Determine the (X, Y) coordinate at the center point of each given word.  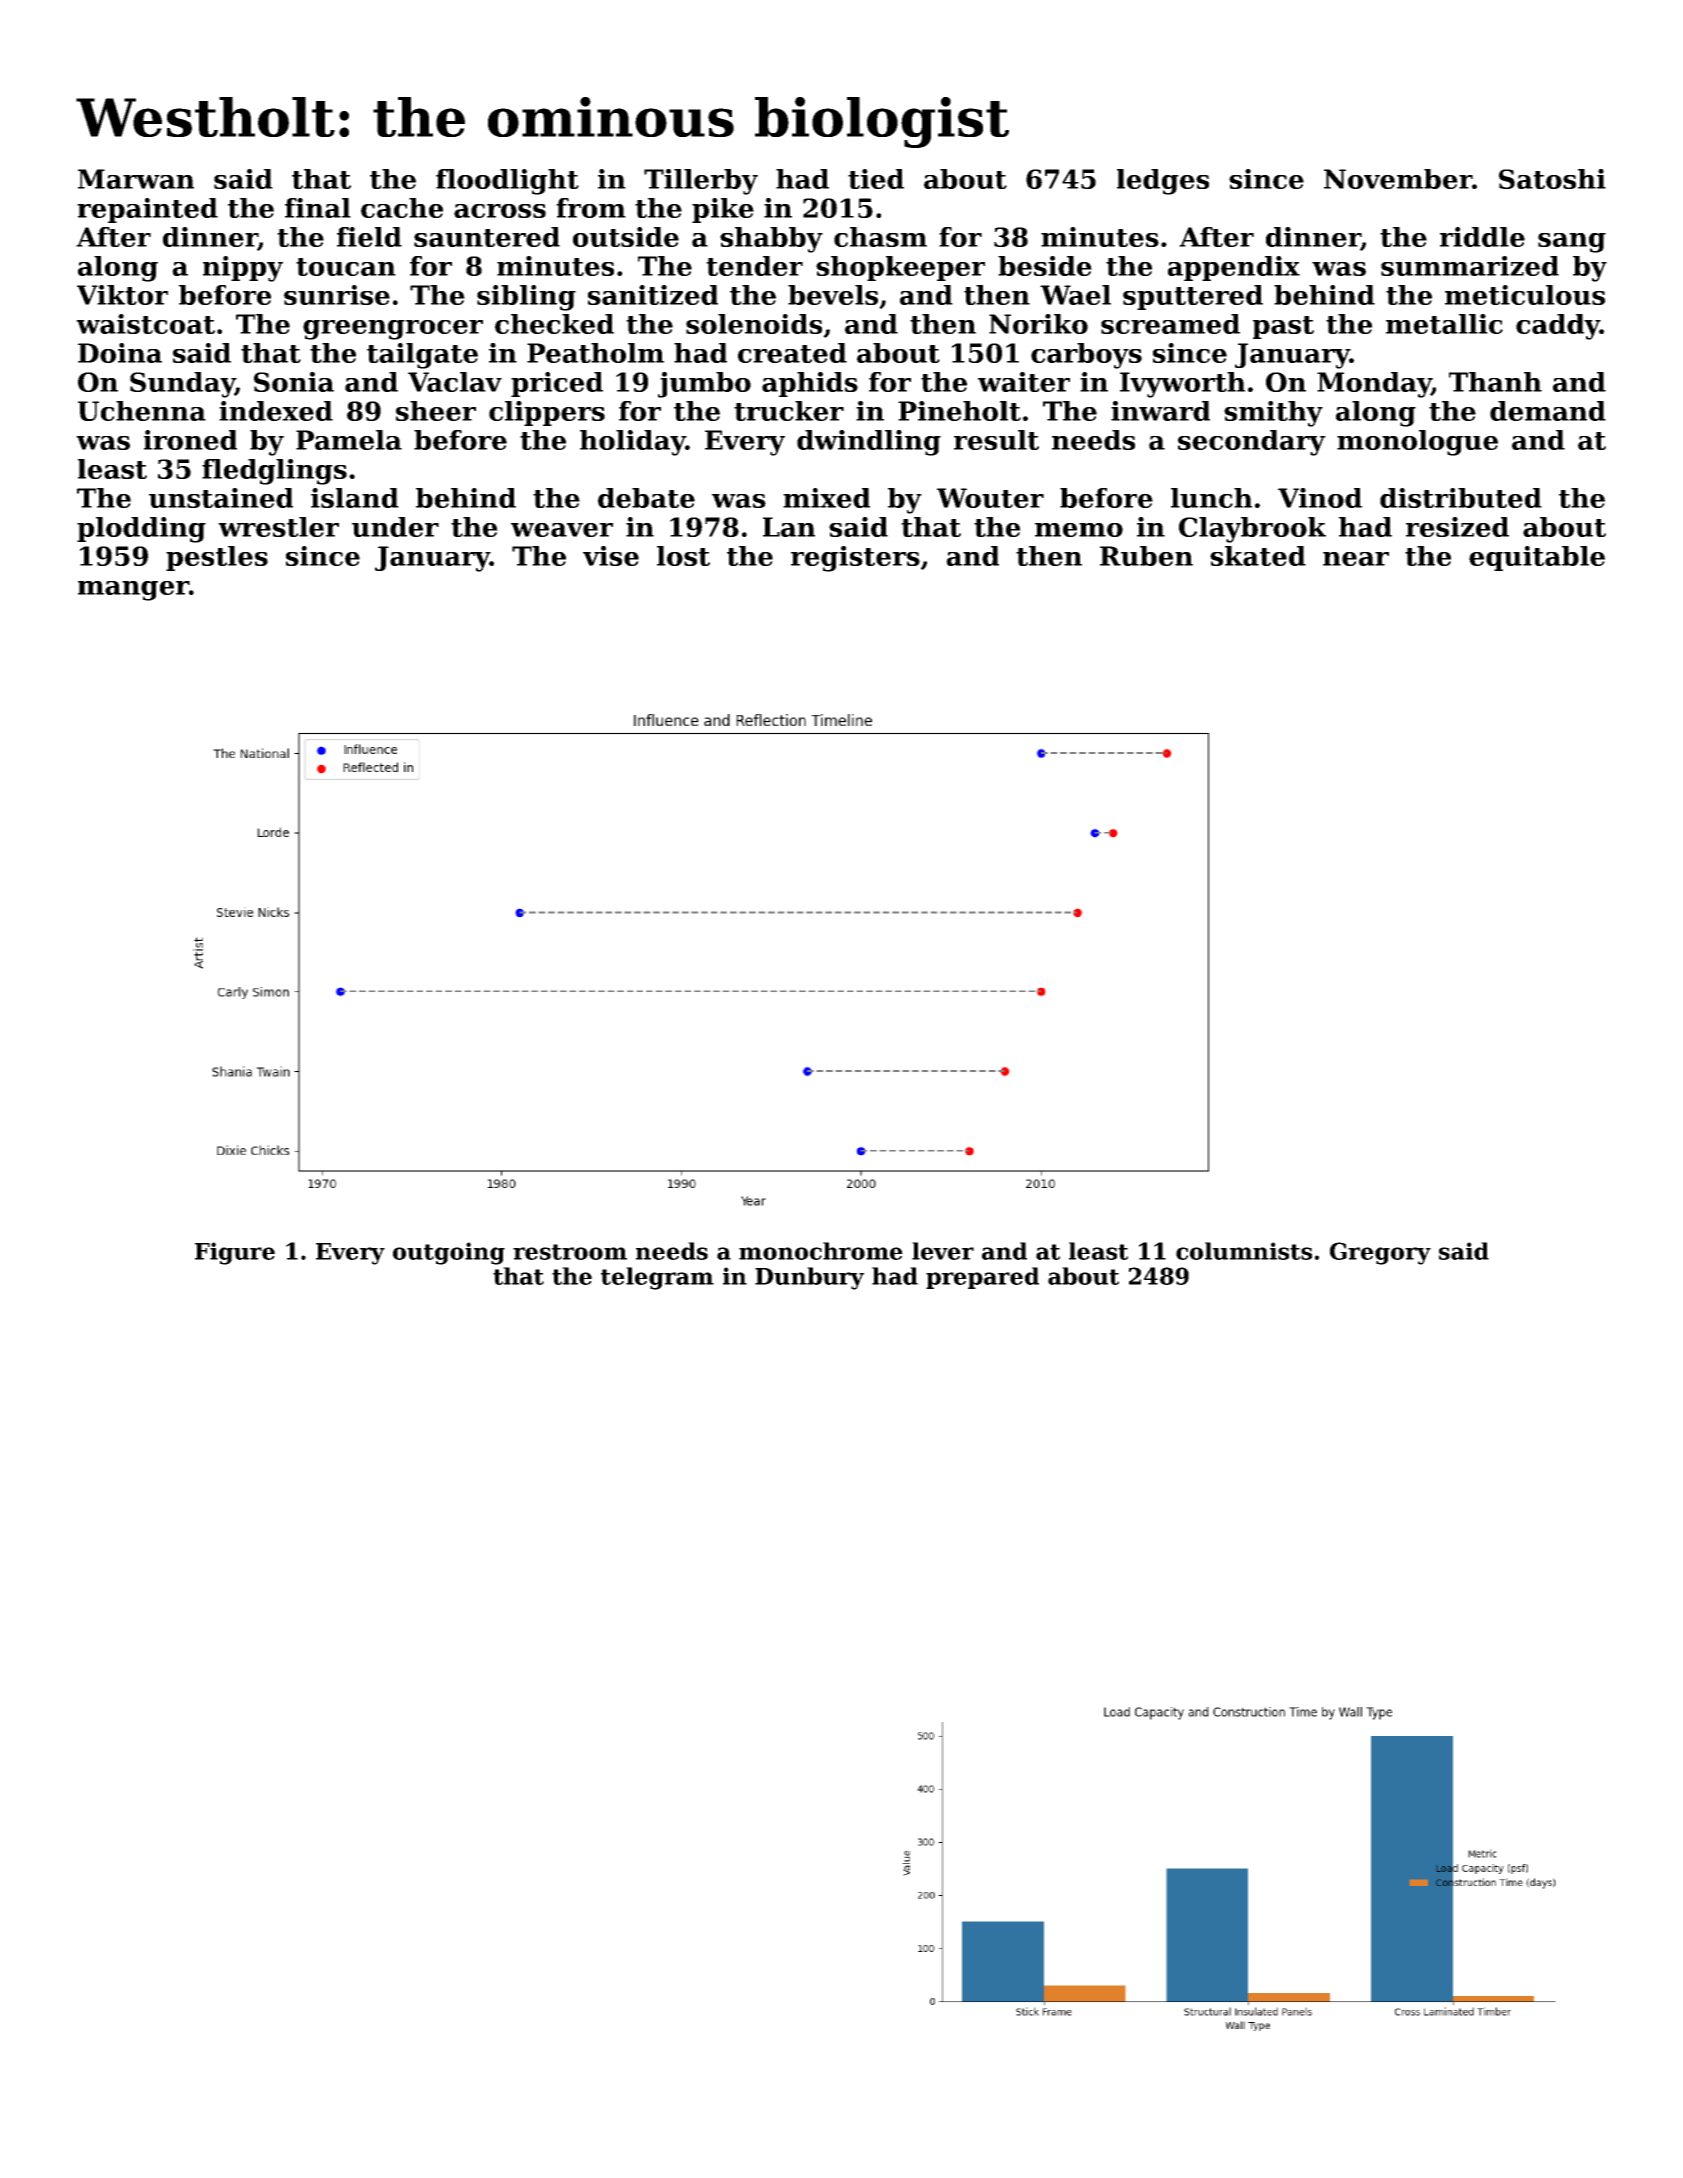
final (318, 208)
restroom (570, 1252)
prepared (982, 1278)
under (395, 527)
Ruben (1146, 556)
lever (943, 1251)
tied (876, 179)
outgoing (449, 1253)
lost (683, 556)
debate (646, 498)
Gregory (1380, 1253)
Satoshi (1552, 179)
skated (1258, 556)
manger (133, 591)
